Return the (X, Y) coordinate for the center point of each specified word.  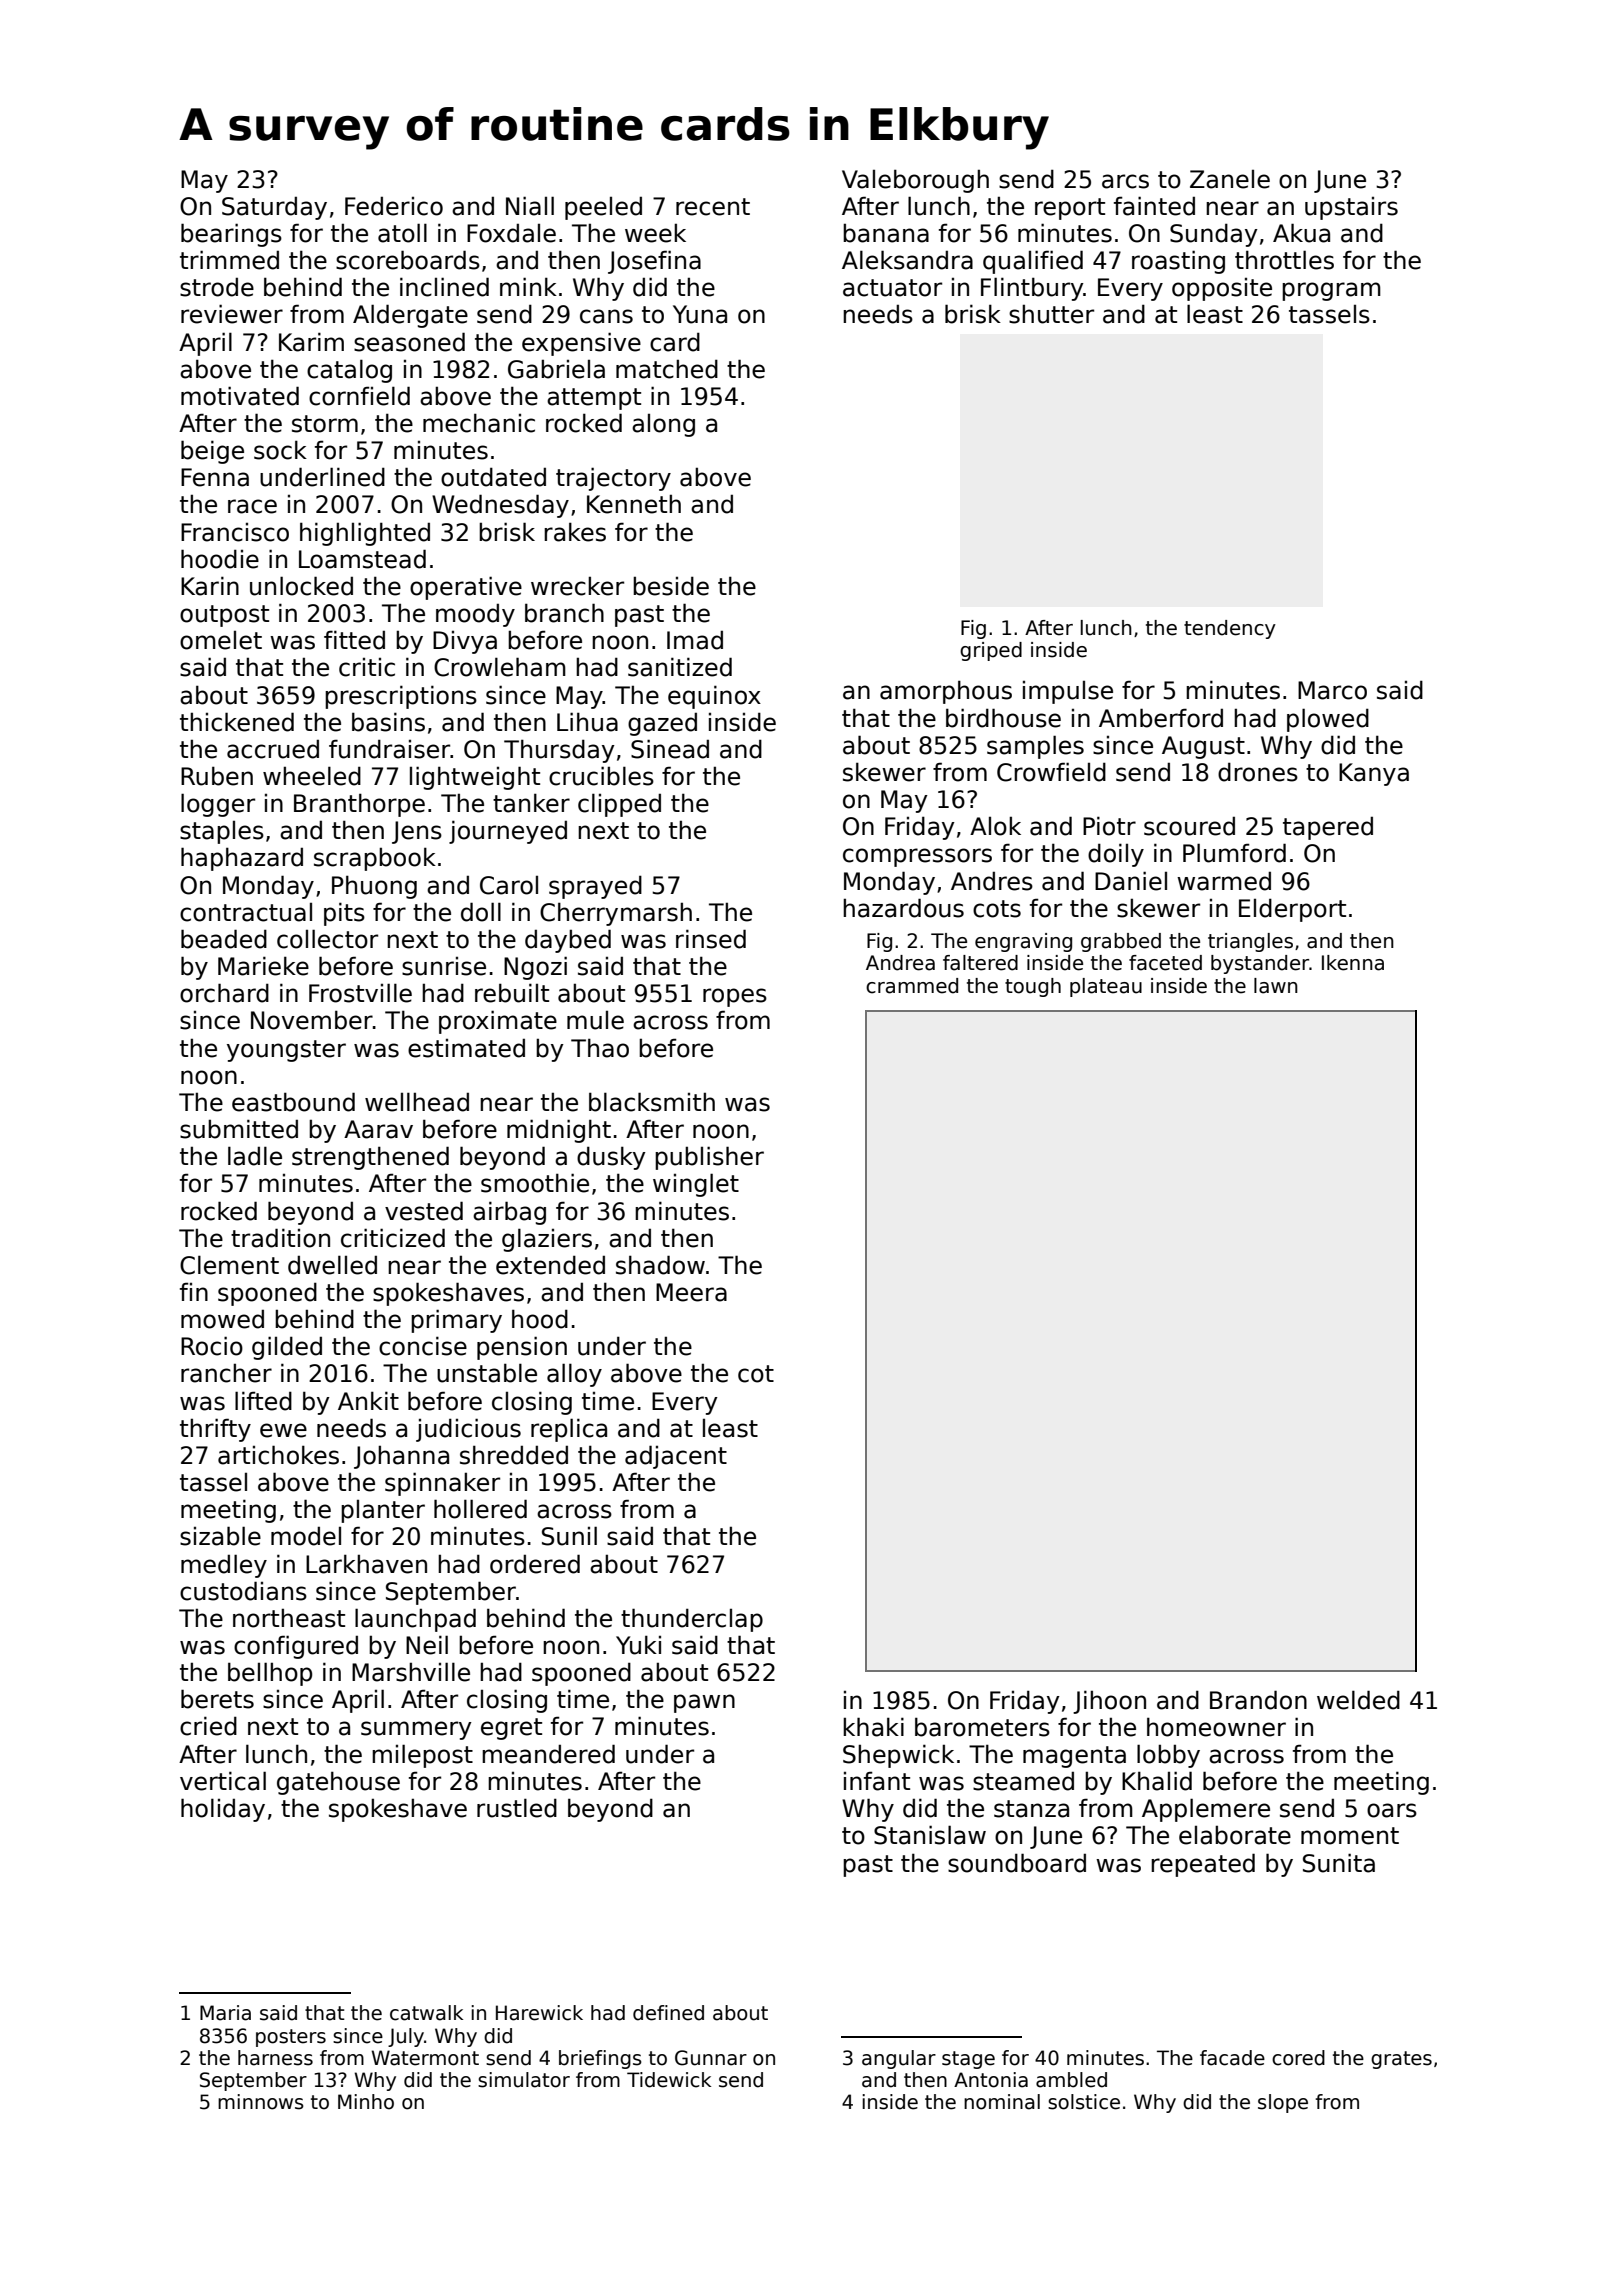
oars (1392, 1810)
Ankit (368, 1400)
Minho (366, 2102)
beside (671, 586)
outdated (493, 477)
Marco (1332, 690)
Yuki (638, 1645)
